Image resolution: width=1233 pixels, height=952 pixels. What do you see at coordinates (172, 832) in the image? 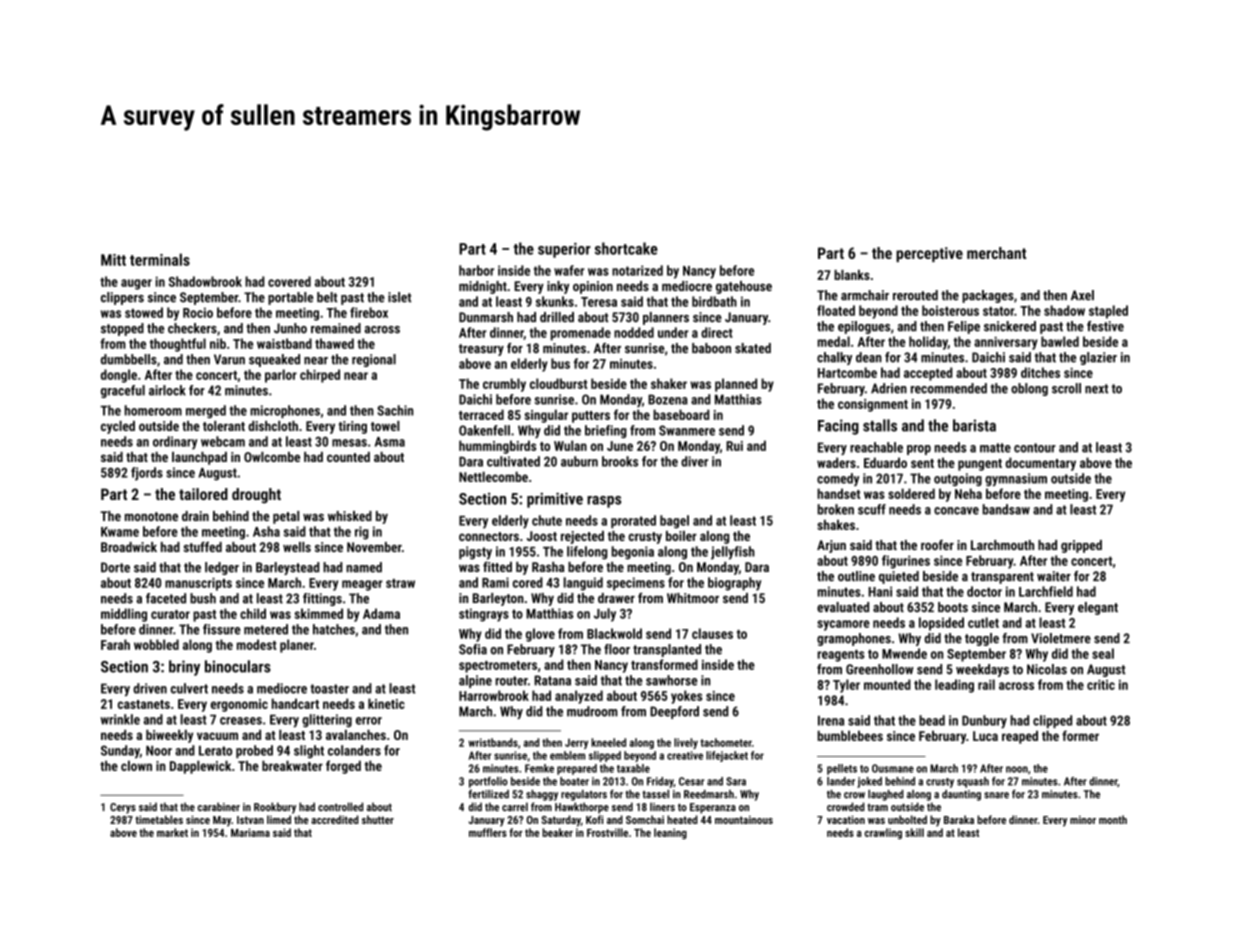
I see `market` at bounding box center [172, 832].
